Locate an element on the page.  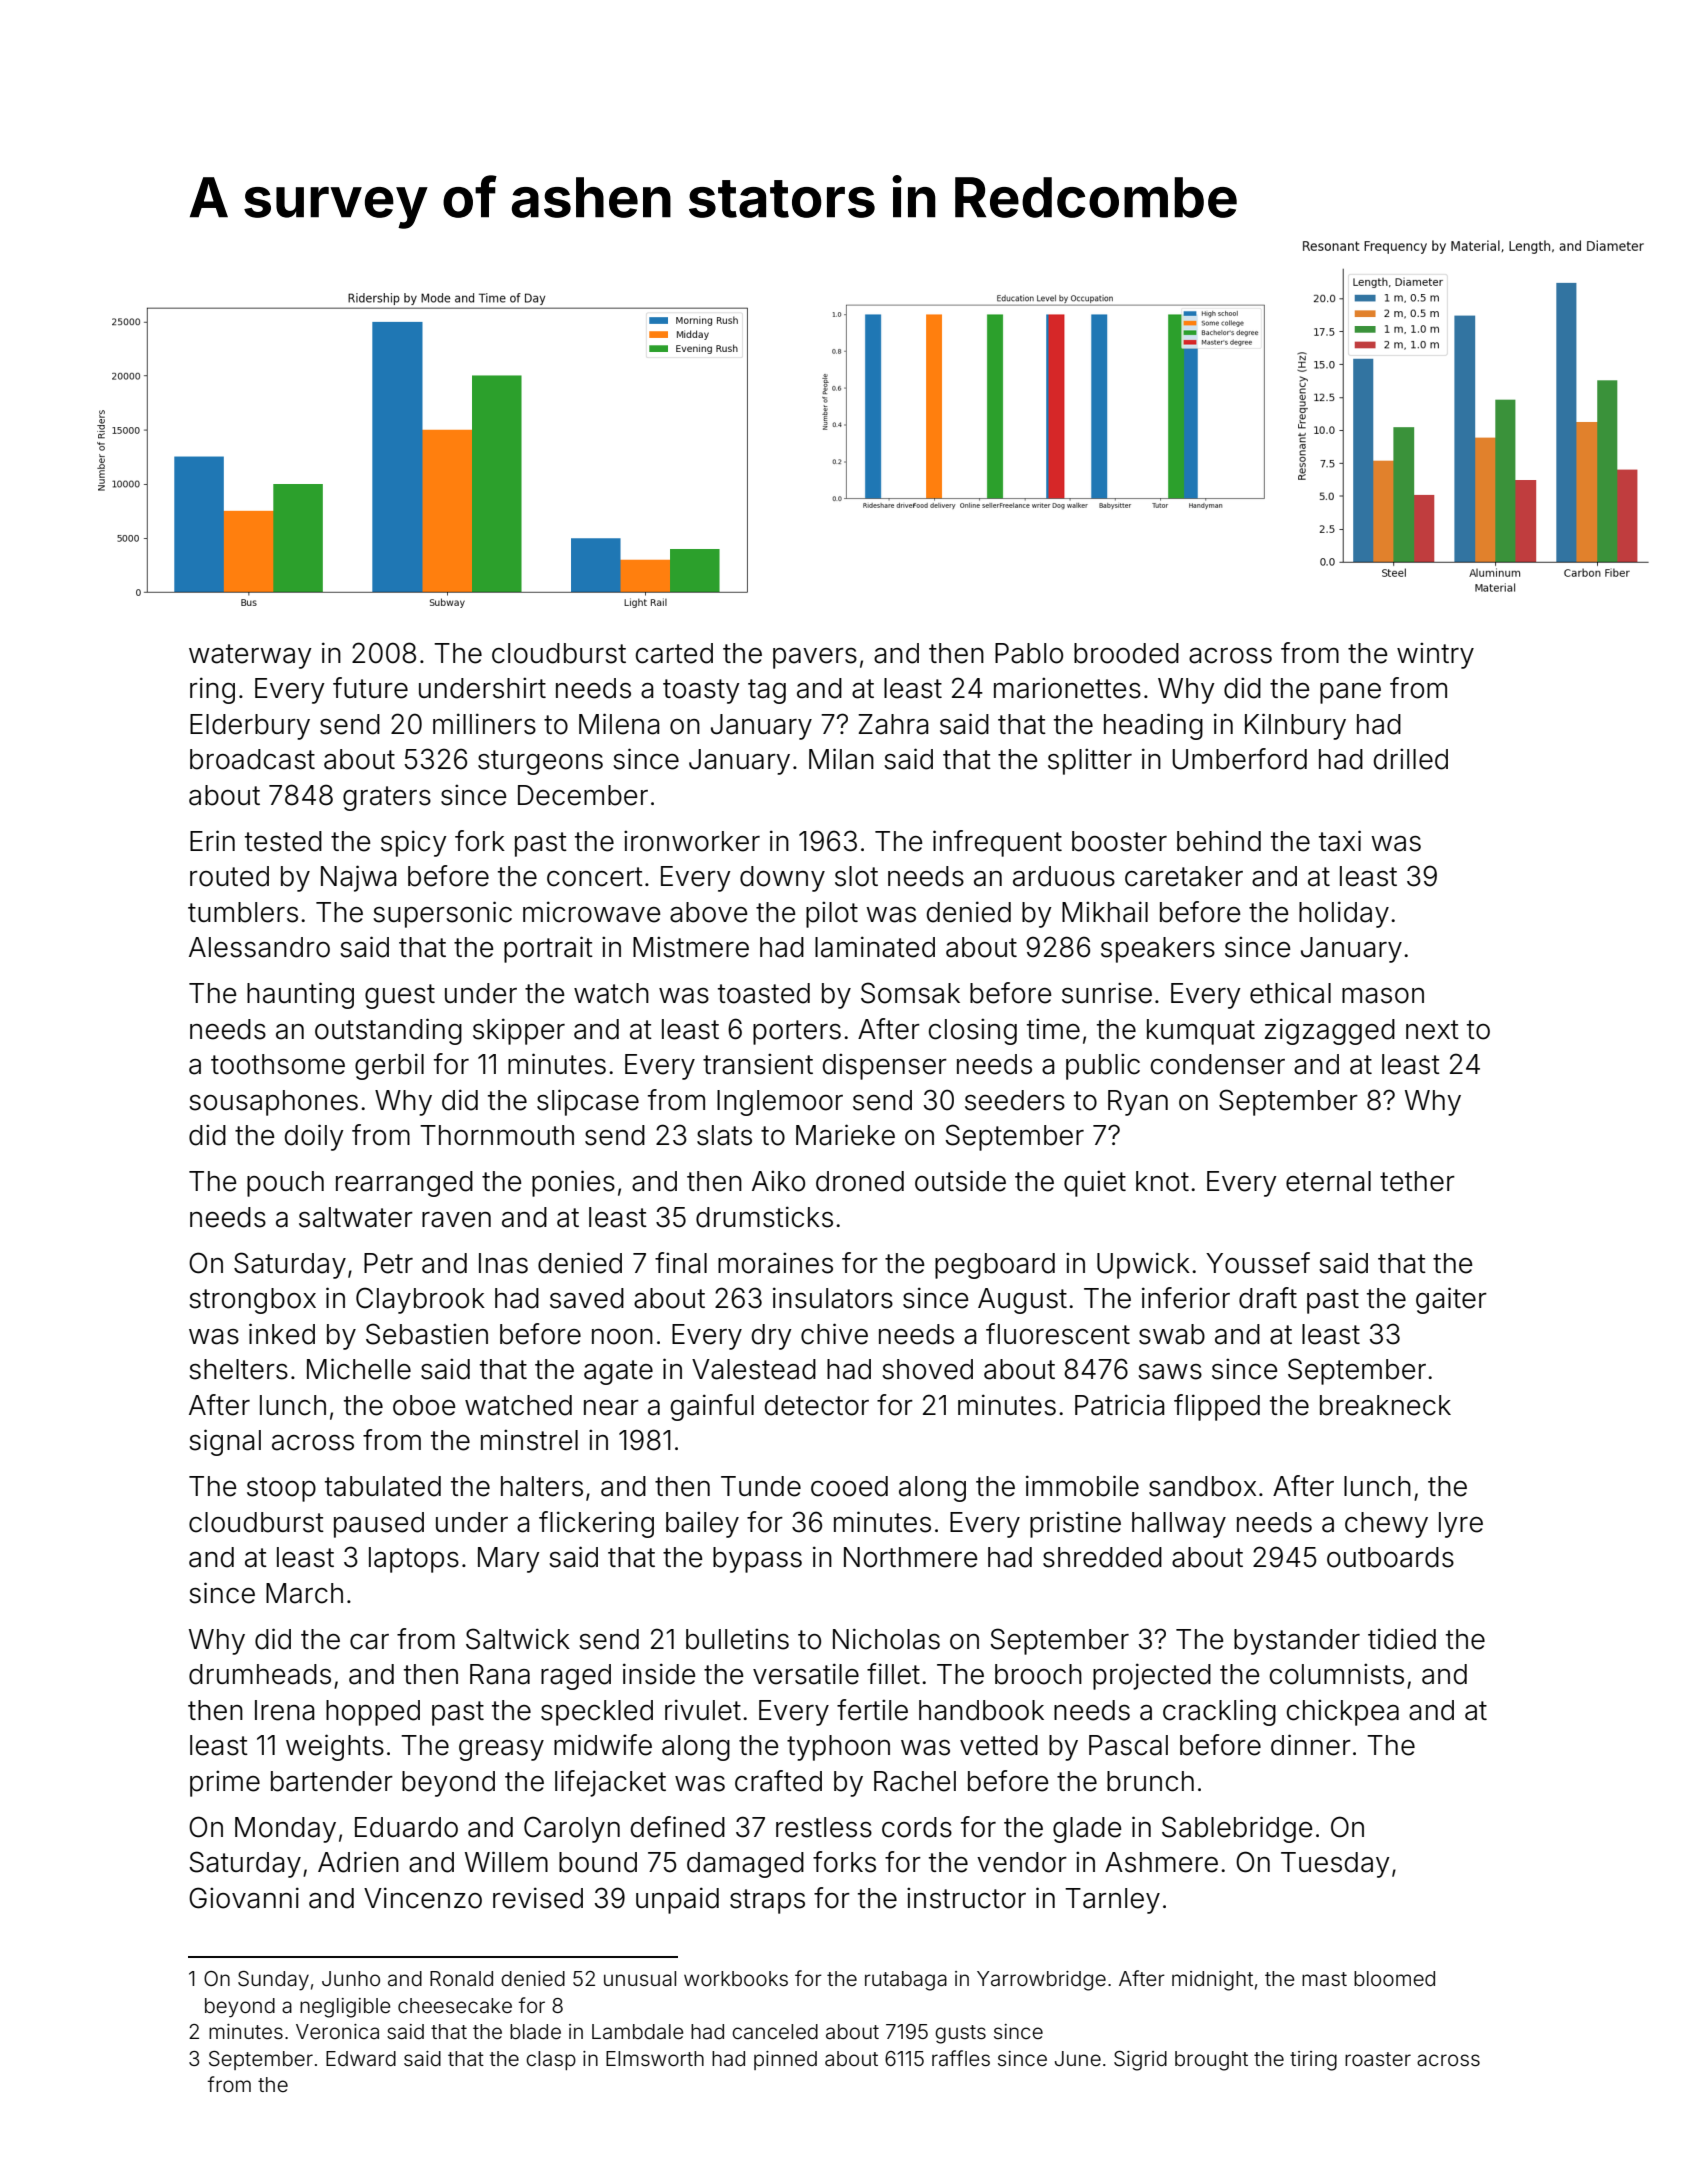
Giovanni is located at coordinates (244, 1898).
